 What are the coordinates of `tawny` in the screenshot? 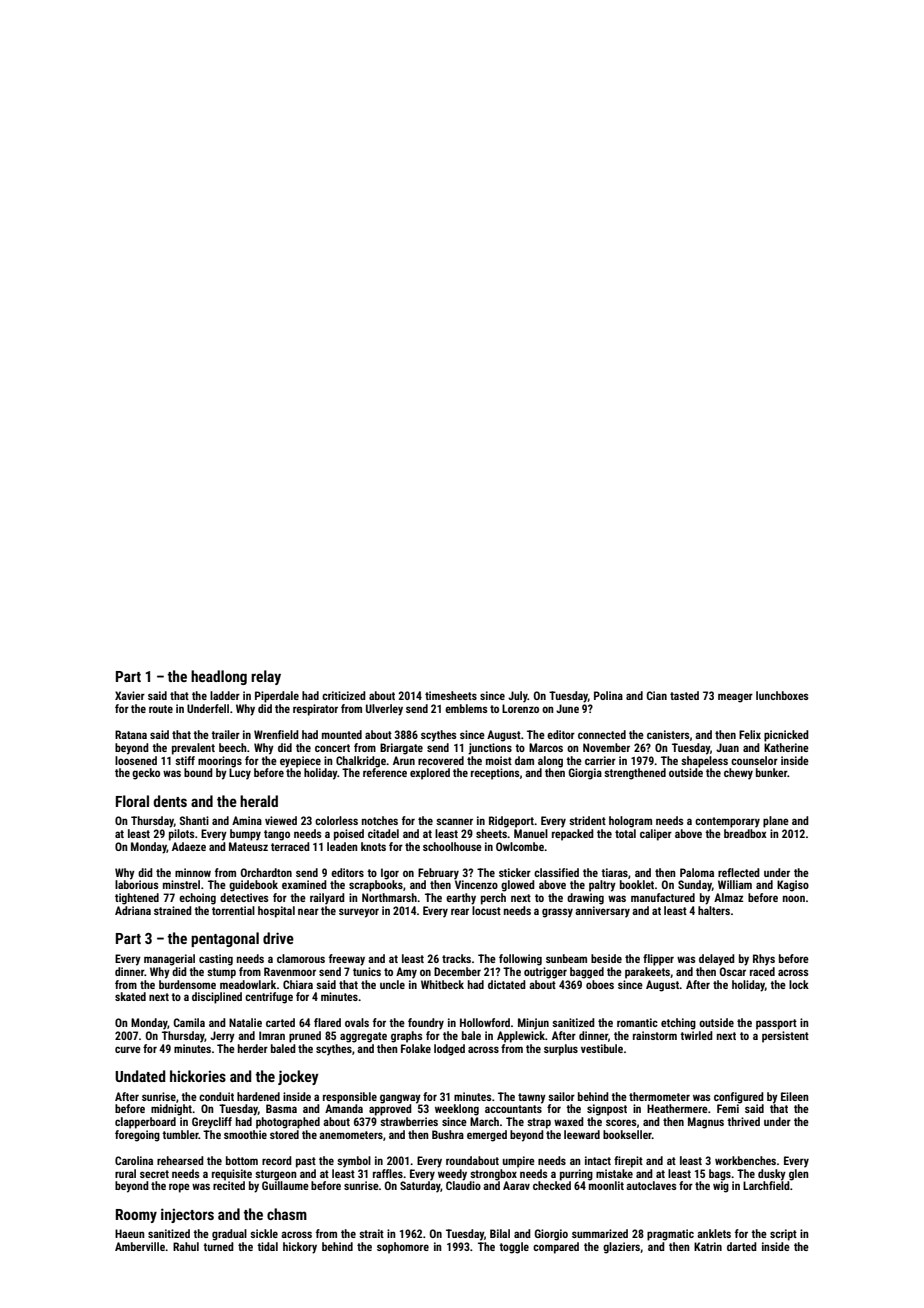 It's located at (532, 1098).
